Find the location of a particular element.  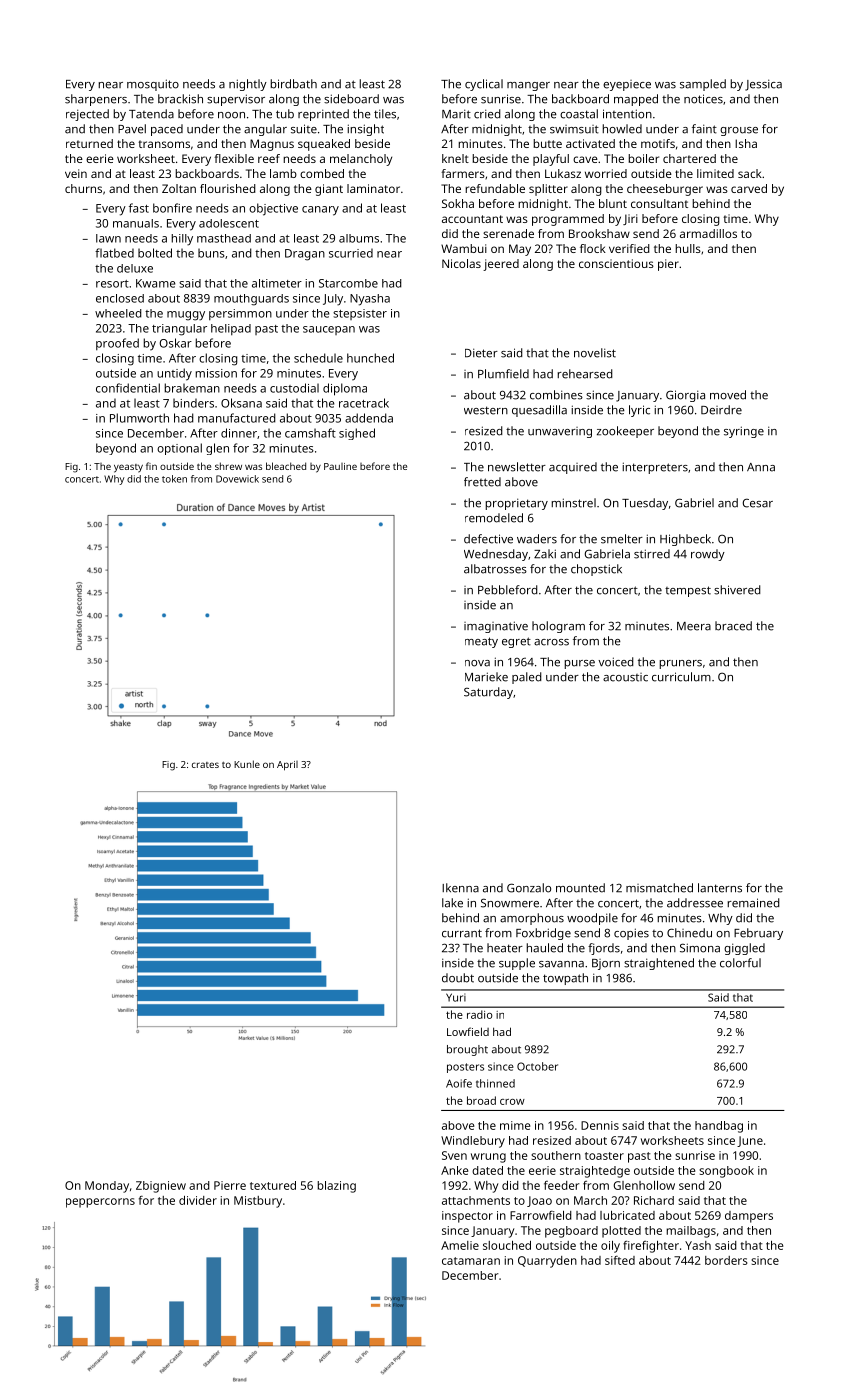

Kunle is located at coordinates (247, 764).
